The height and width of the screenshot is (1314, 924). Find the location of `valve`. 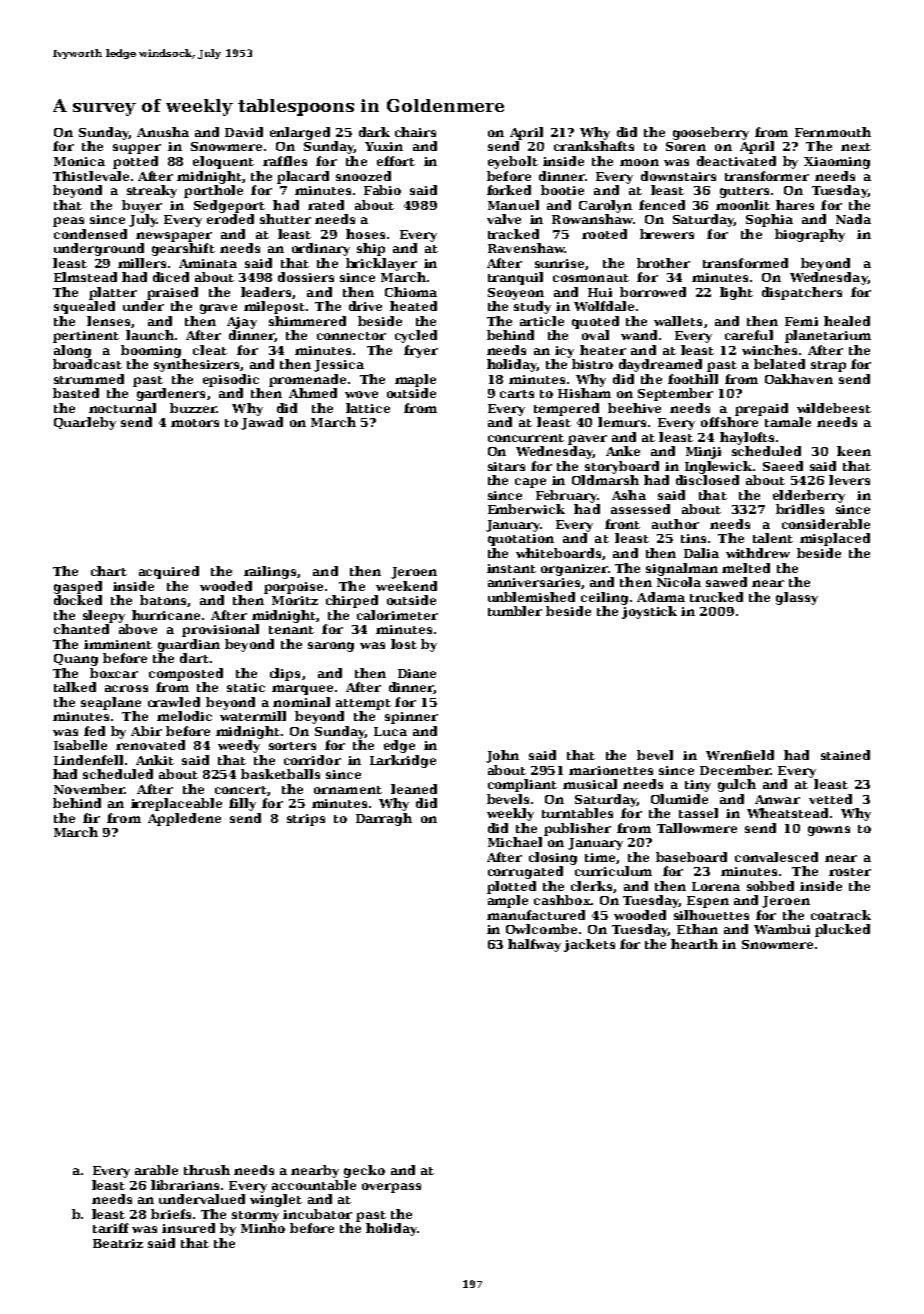

valve is located at coordinates (504, 219).
